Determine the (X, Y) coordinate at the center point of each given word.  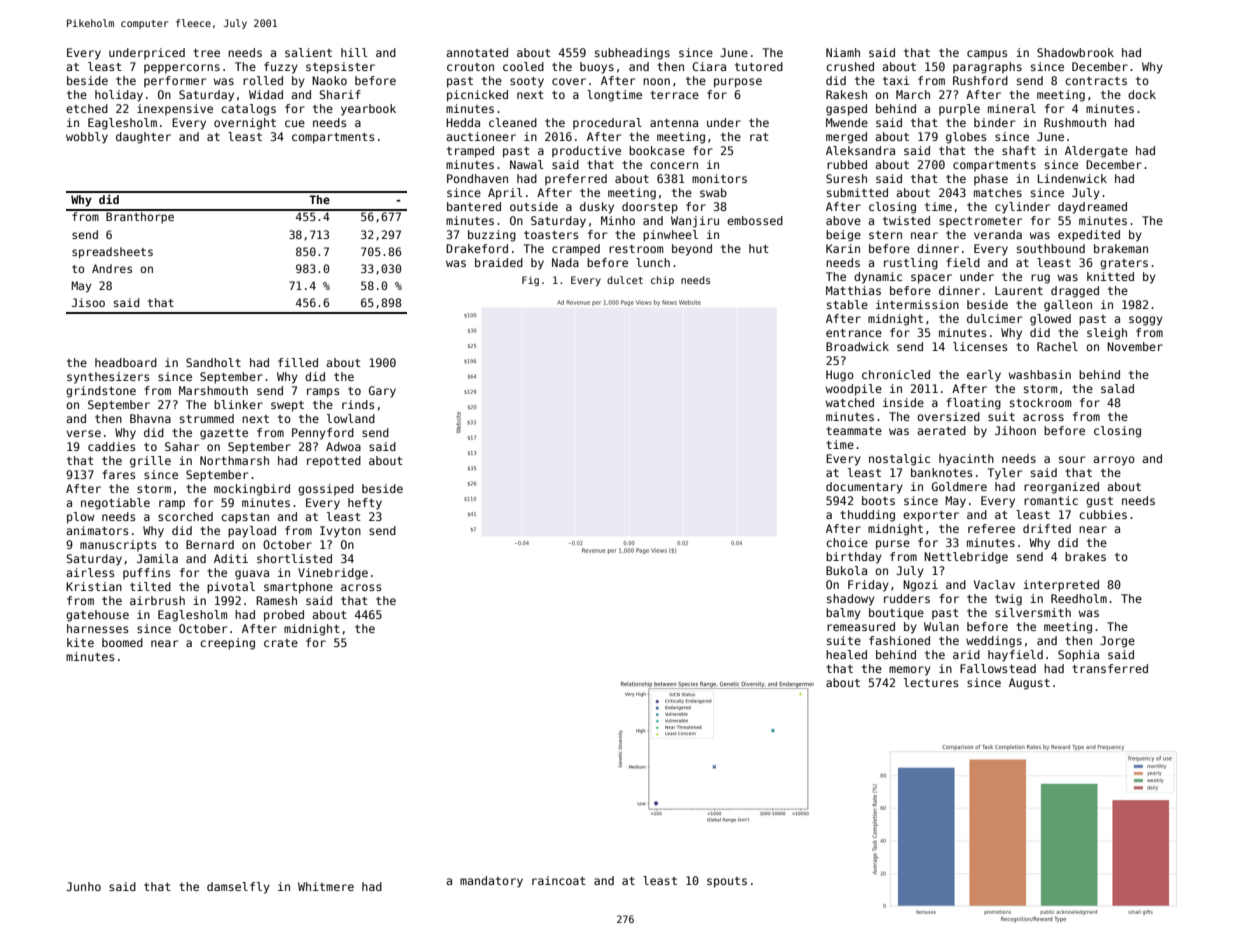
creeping (227, 644)
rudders (907, 598)
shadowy (851, 600)
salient (308, 52)
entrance (854, 333)
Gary (382, 392)
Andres (112, 268)
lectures (931, 682)
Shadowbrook (1075, 52)
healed (846, 654)
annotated (477, 52)
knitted (1110, 276)
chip (662, 281)
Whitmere (326, 886)
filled (298, 362)
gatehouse (97, 616)
